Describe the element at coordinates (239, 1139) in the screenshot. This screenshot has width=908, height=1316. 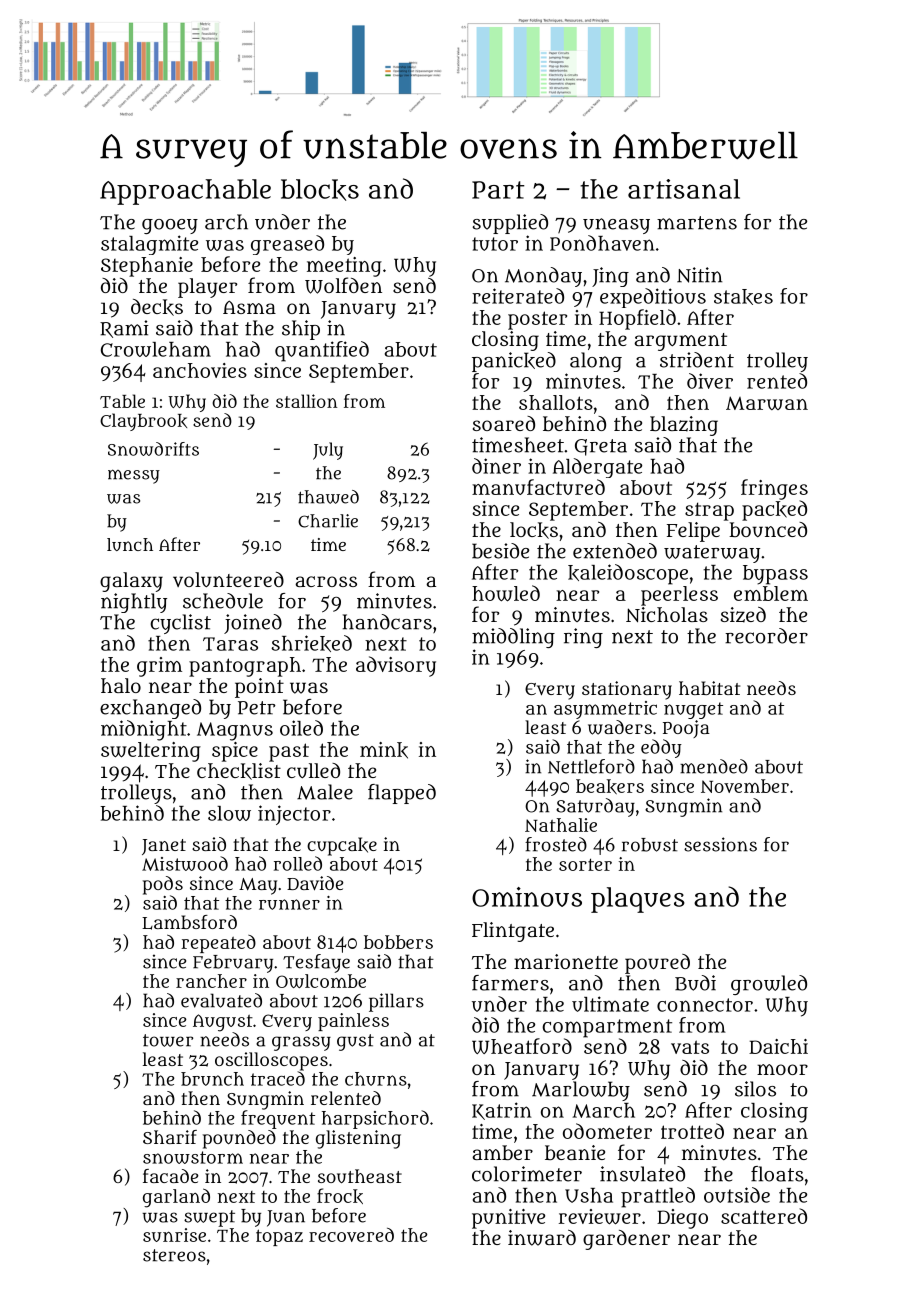
I see `pounded` at that location.
